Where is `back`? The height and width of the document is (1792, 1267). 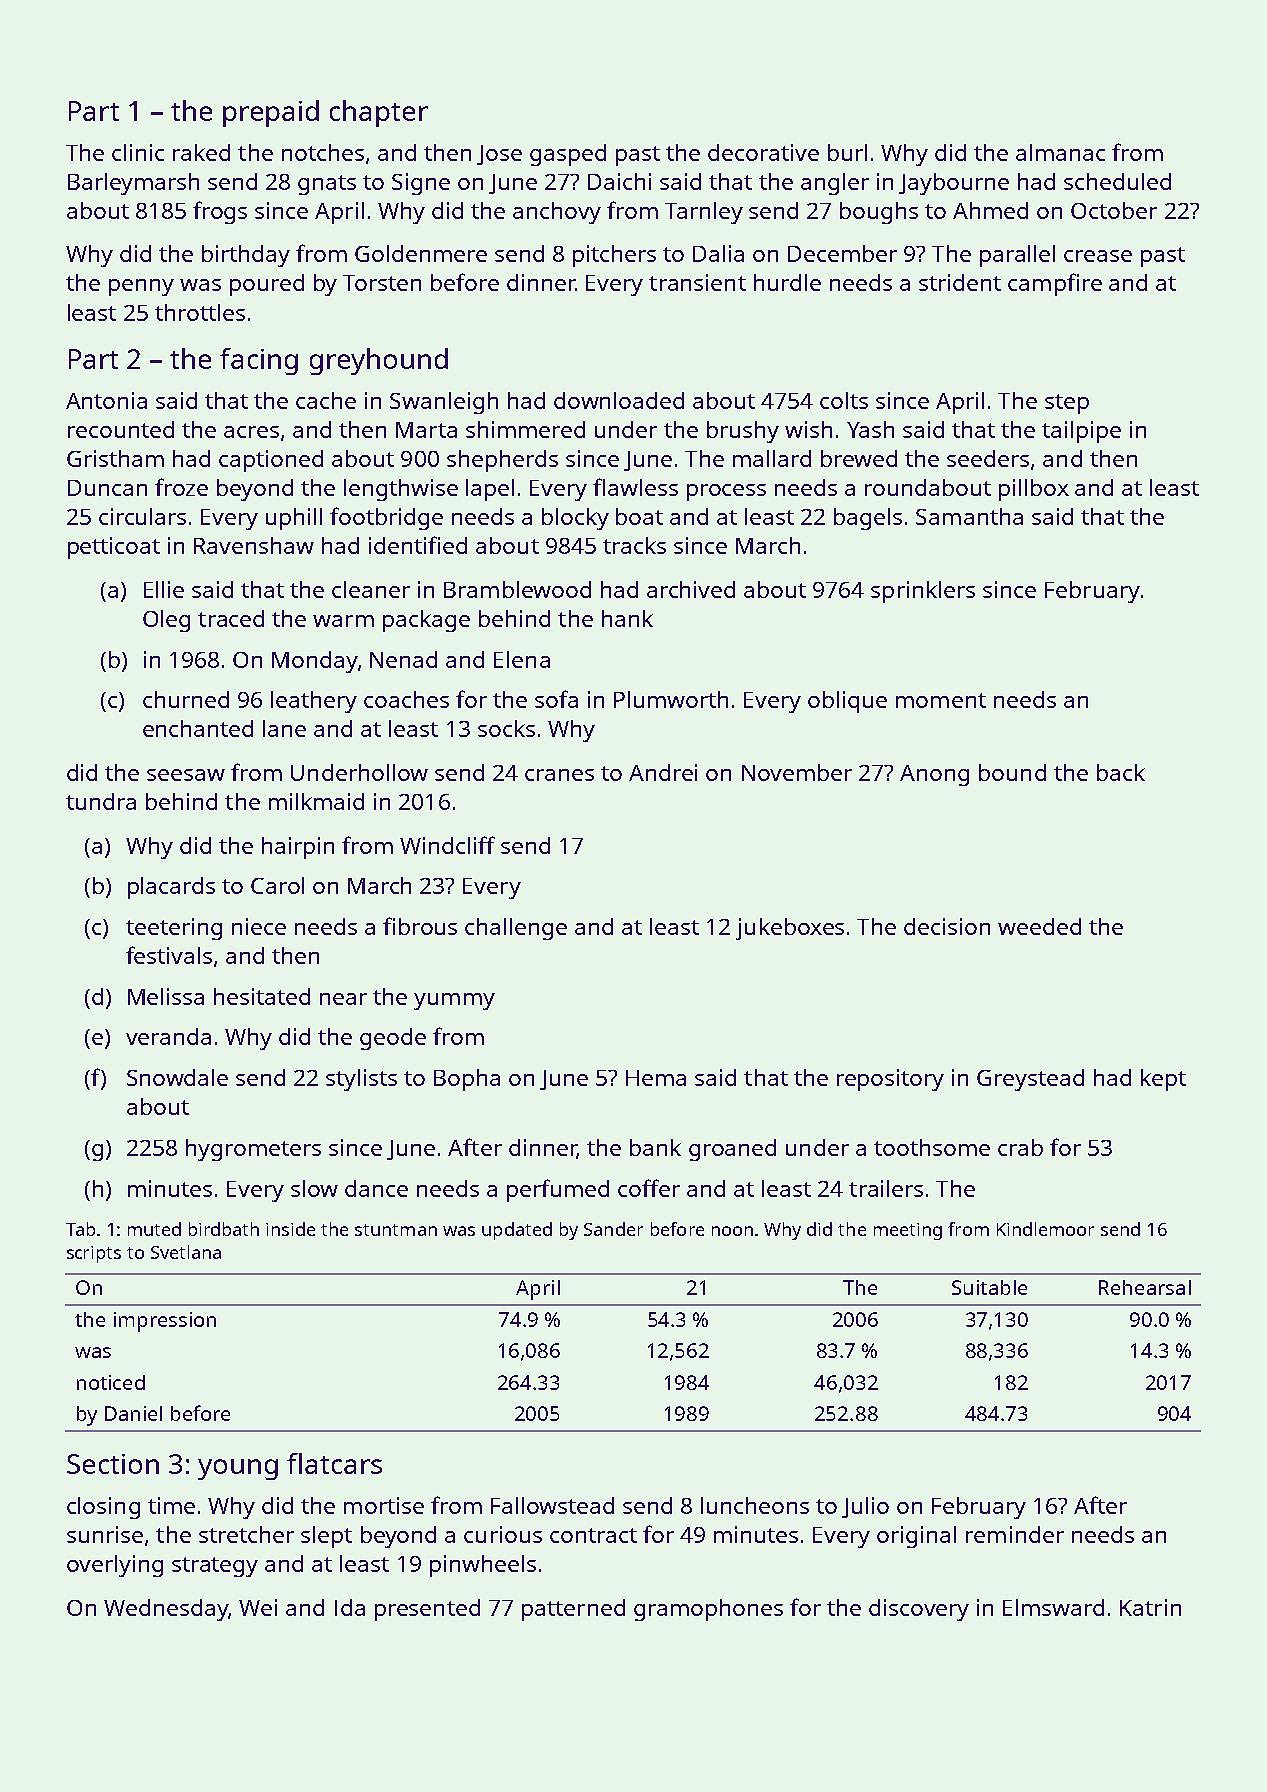 back is located at coordinates (1121, 772).
